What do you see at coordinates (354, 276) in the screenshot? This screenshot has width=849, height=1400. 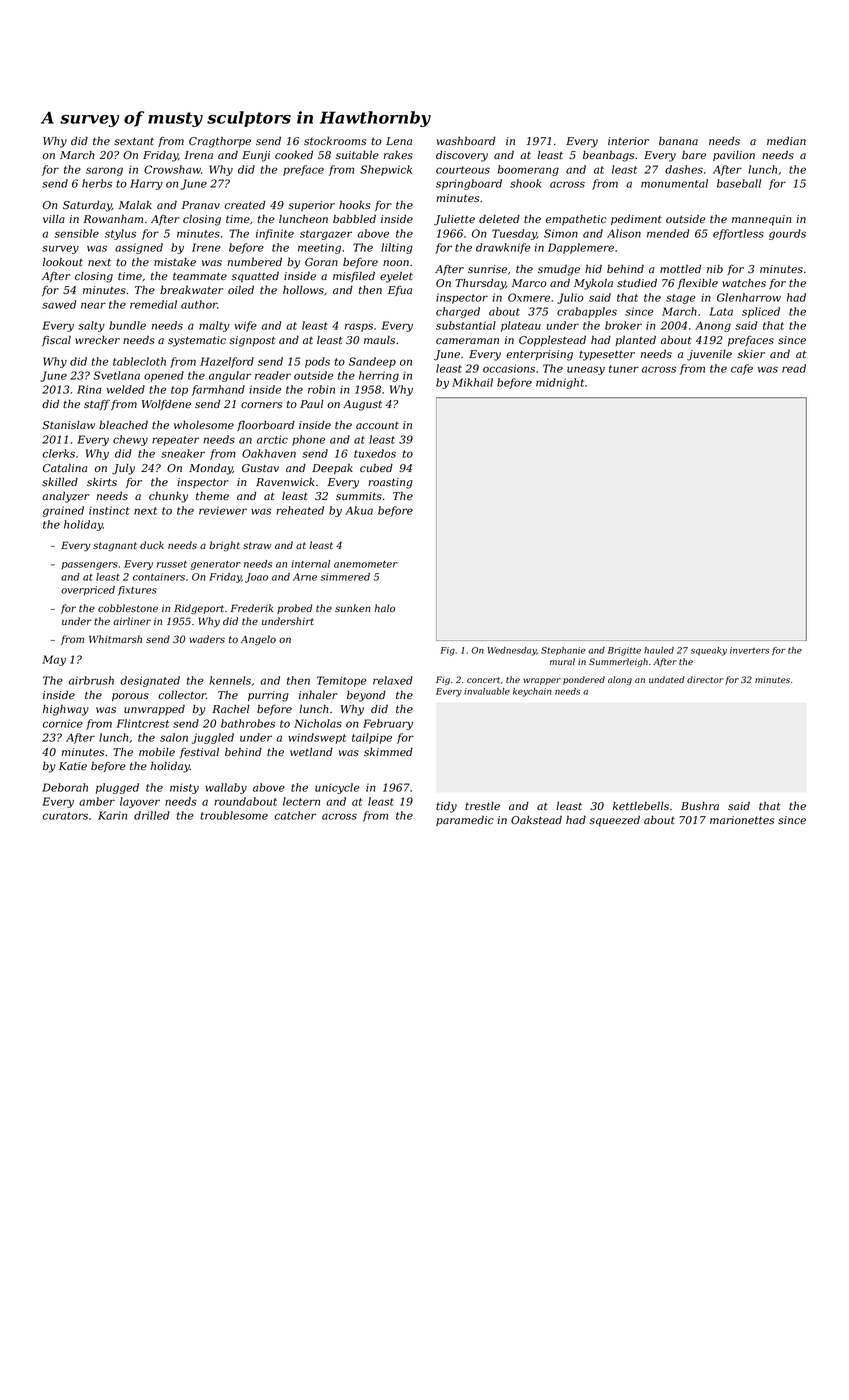 I see `misfiled` at bounding box center [354, 276].
